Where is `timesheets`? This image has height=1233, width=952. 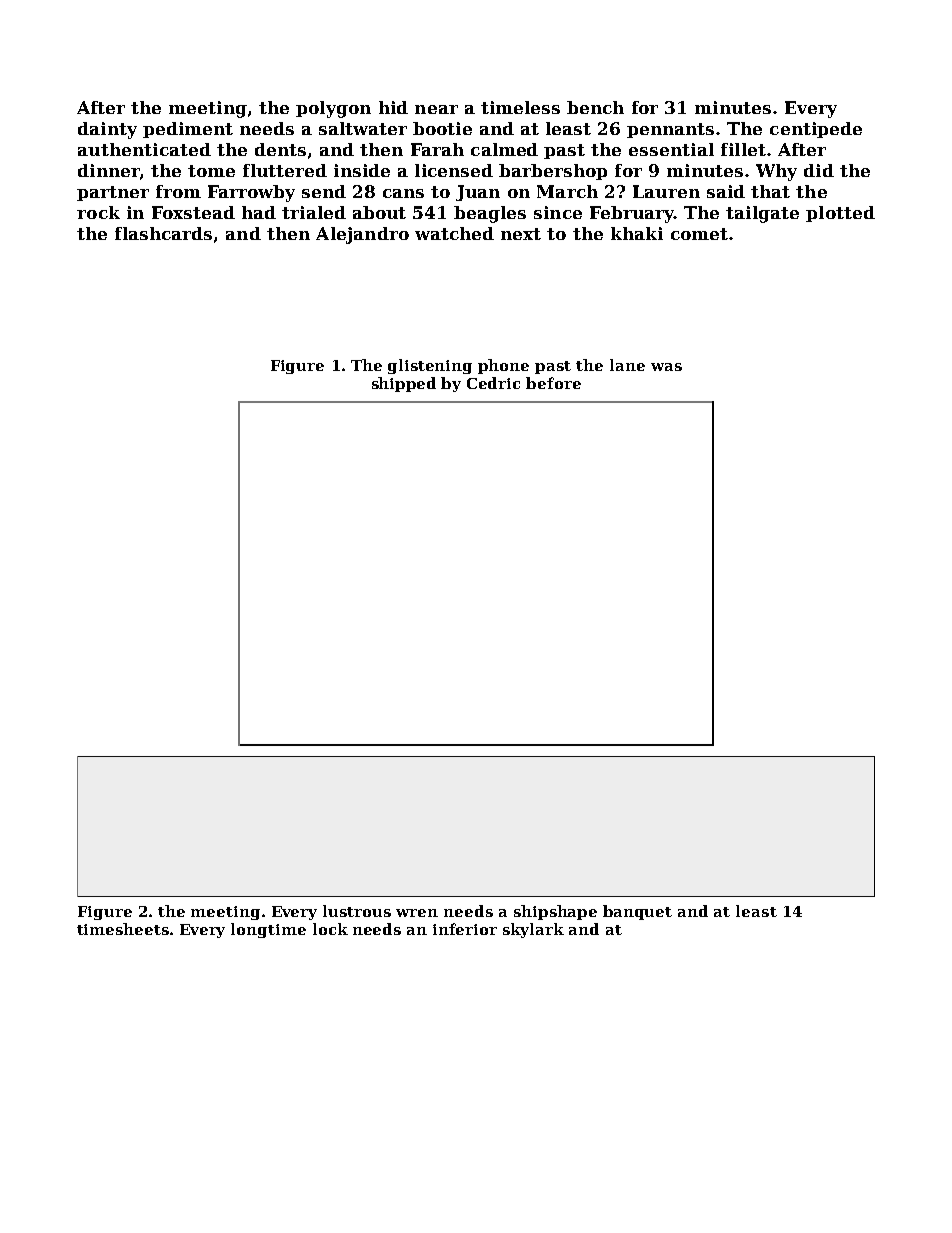
timesheets is located at coordinates (123, 929).
